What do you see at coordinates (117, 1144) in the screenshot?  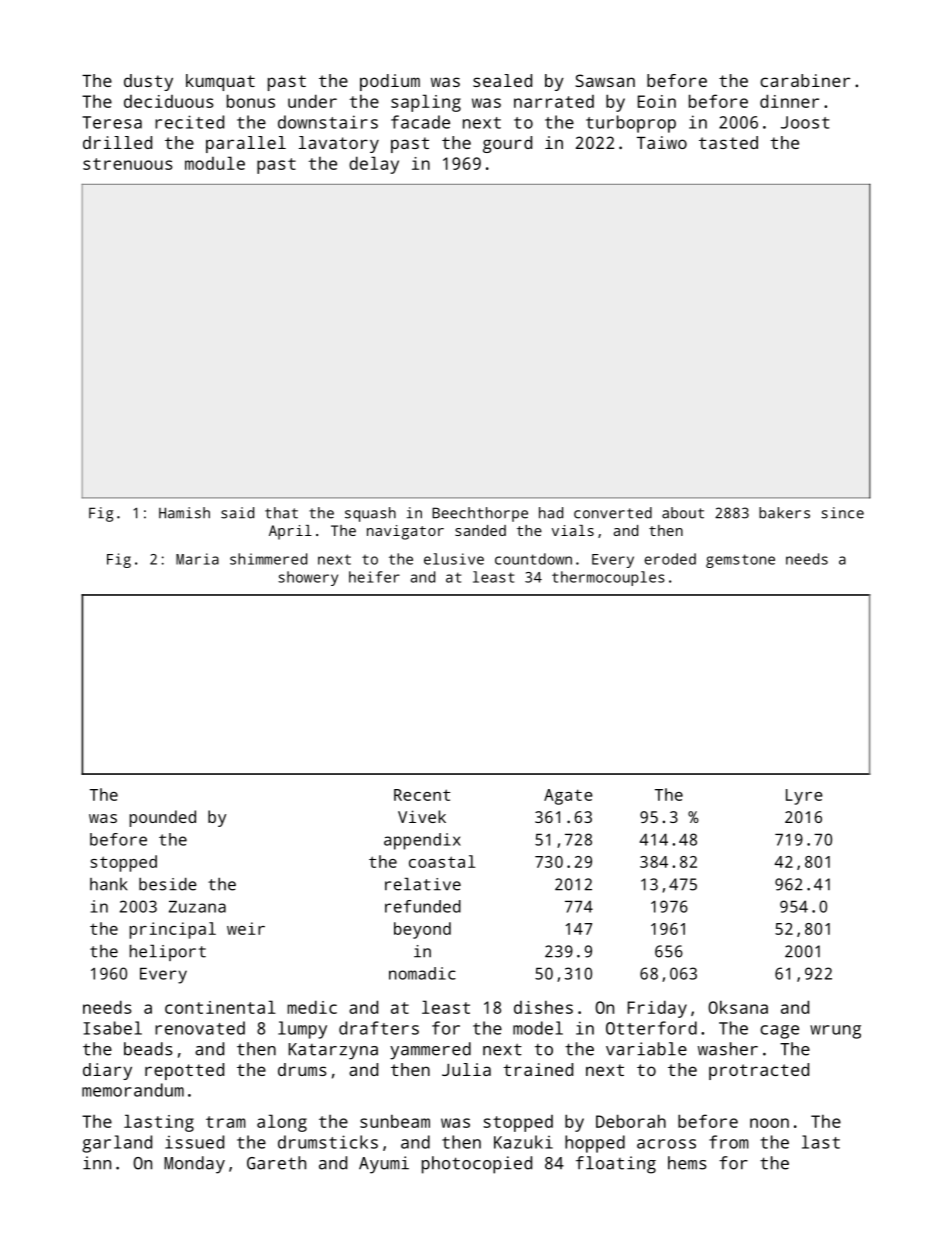 I see `garland` at bounding box center [117, 1144].
